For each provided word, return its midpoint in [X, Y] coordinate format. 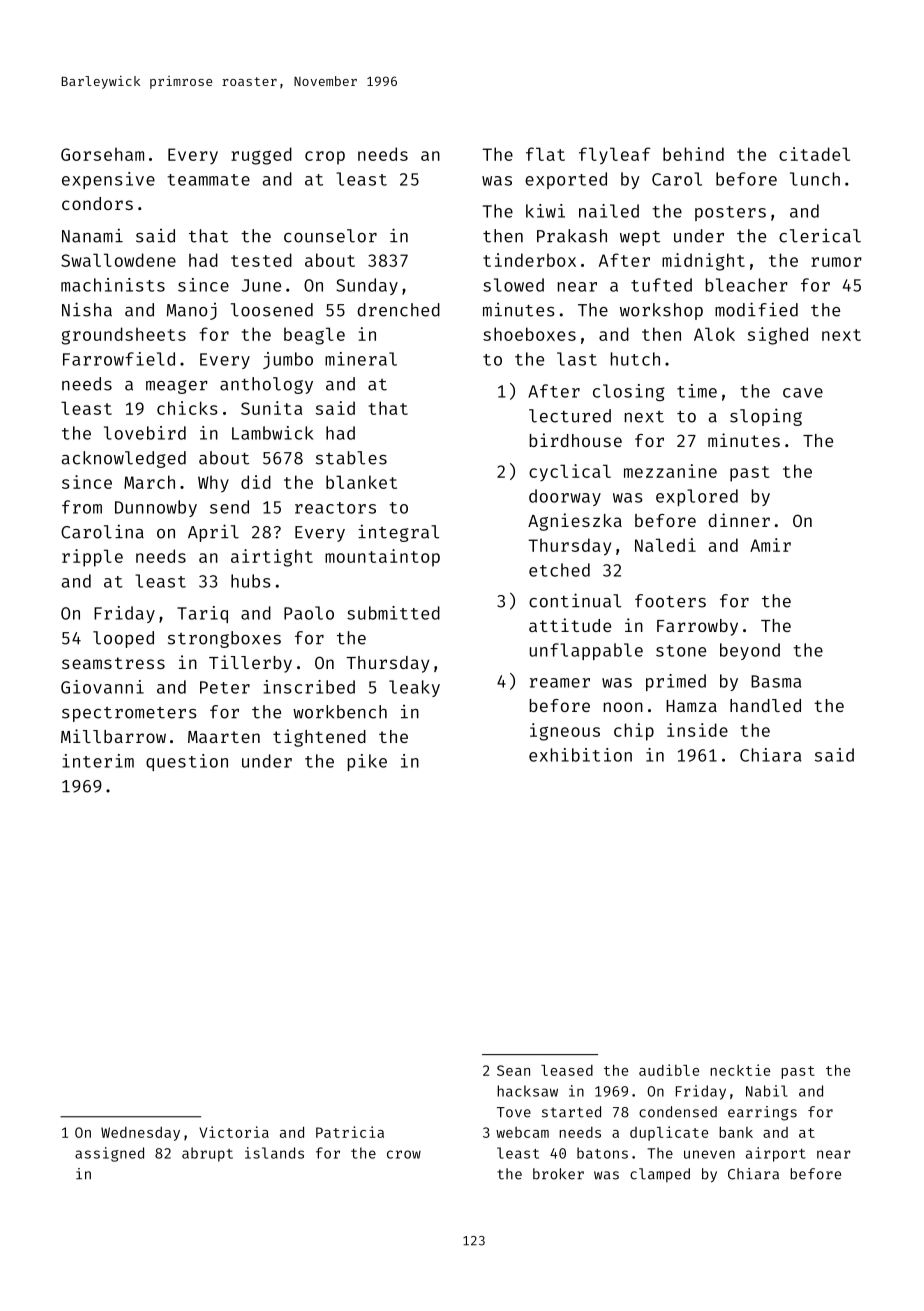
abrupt [207, 1154]
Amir [770, 545]
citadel [814, 154]
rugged [261, 156]
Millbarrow [113, 736]
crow [404, 1154]
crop [325, 158]
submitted [393, 613]
